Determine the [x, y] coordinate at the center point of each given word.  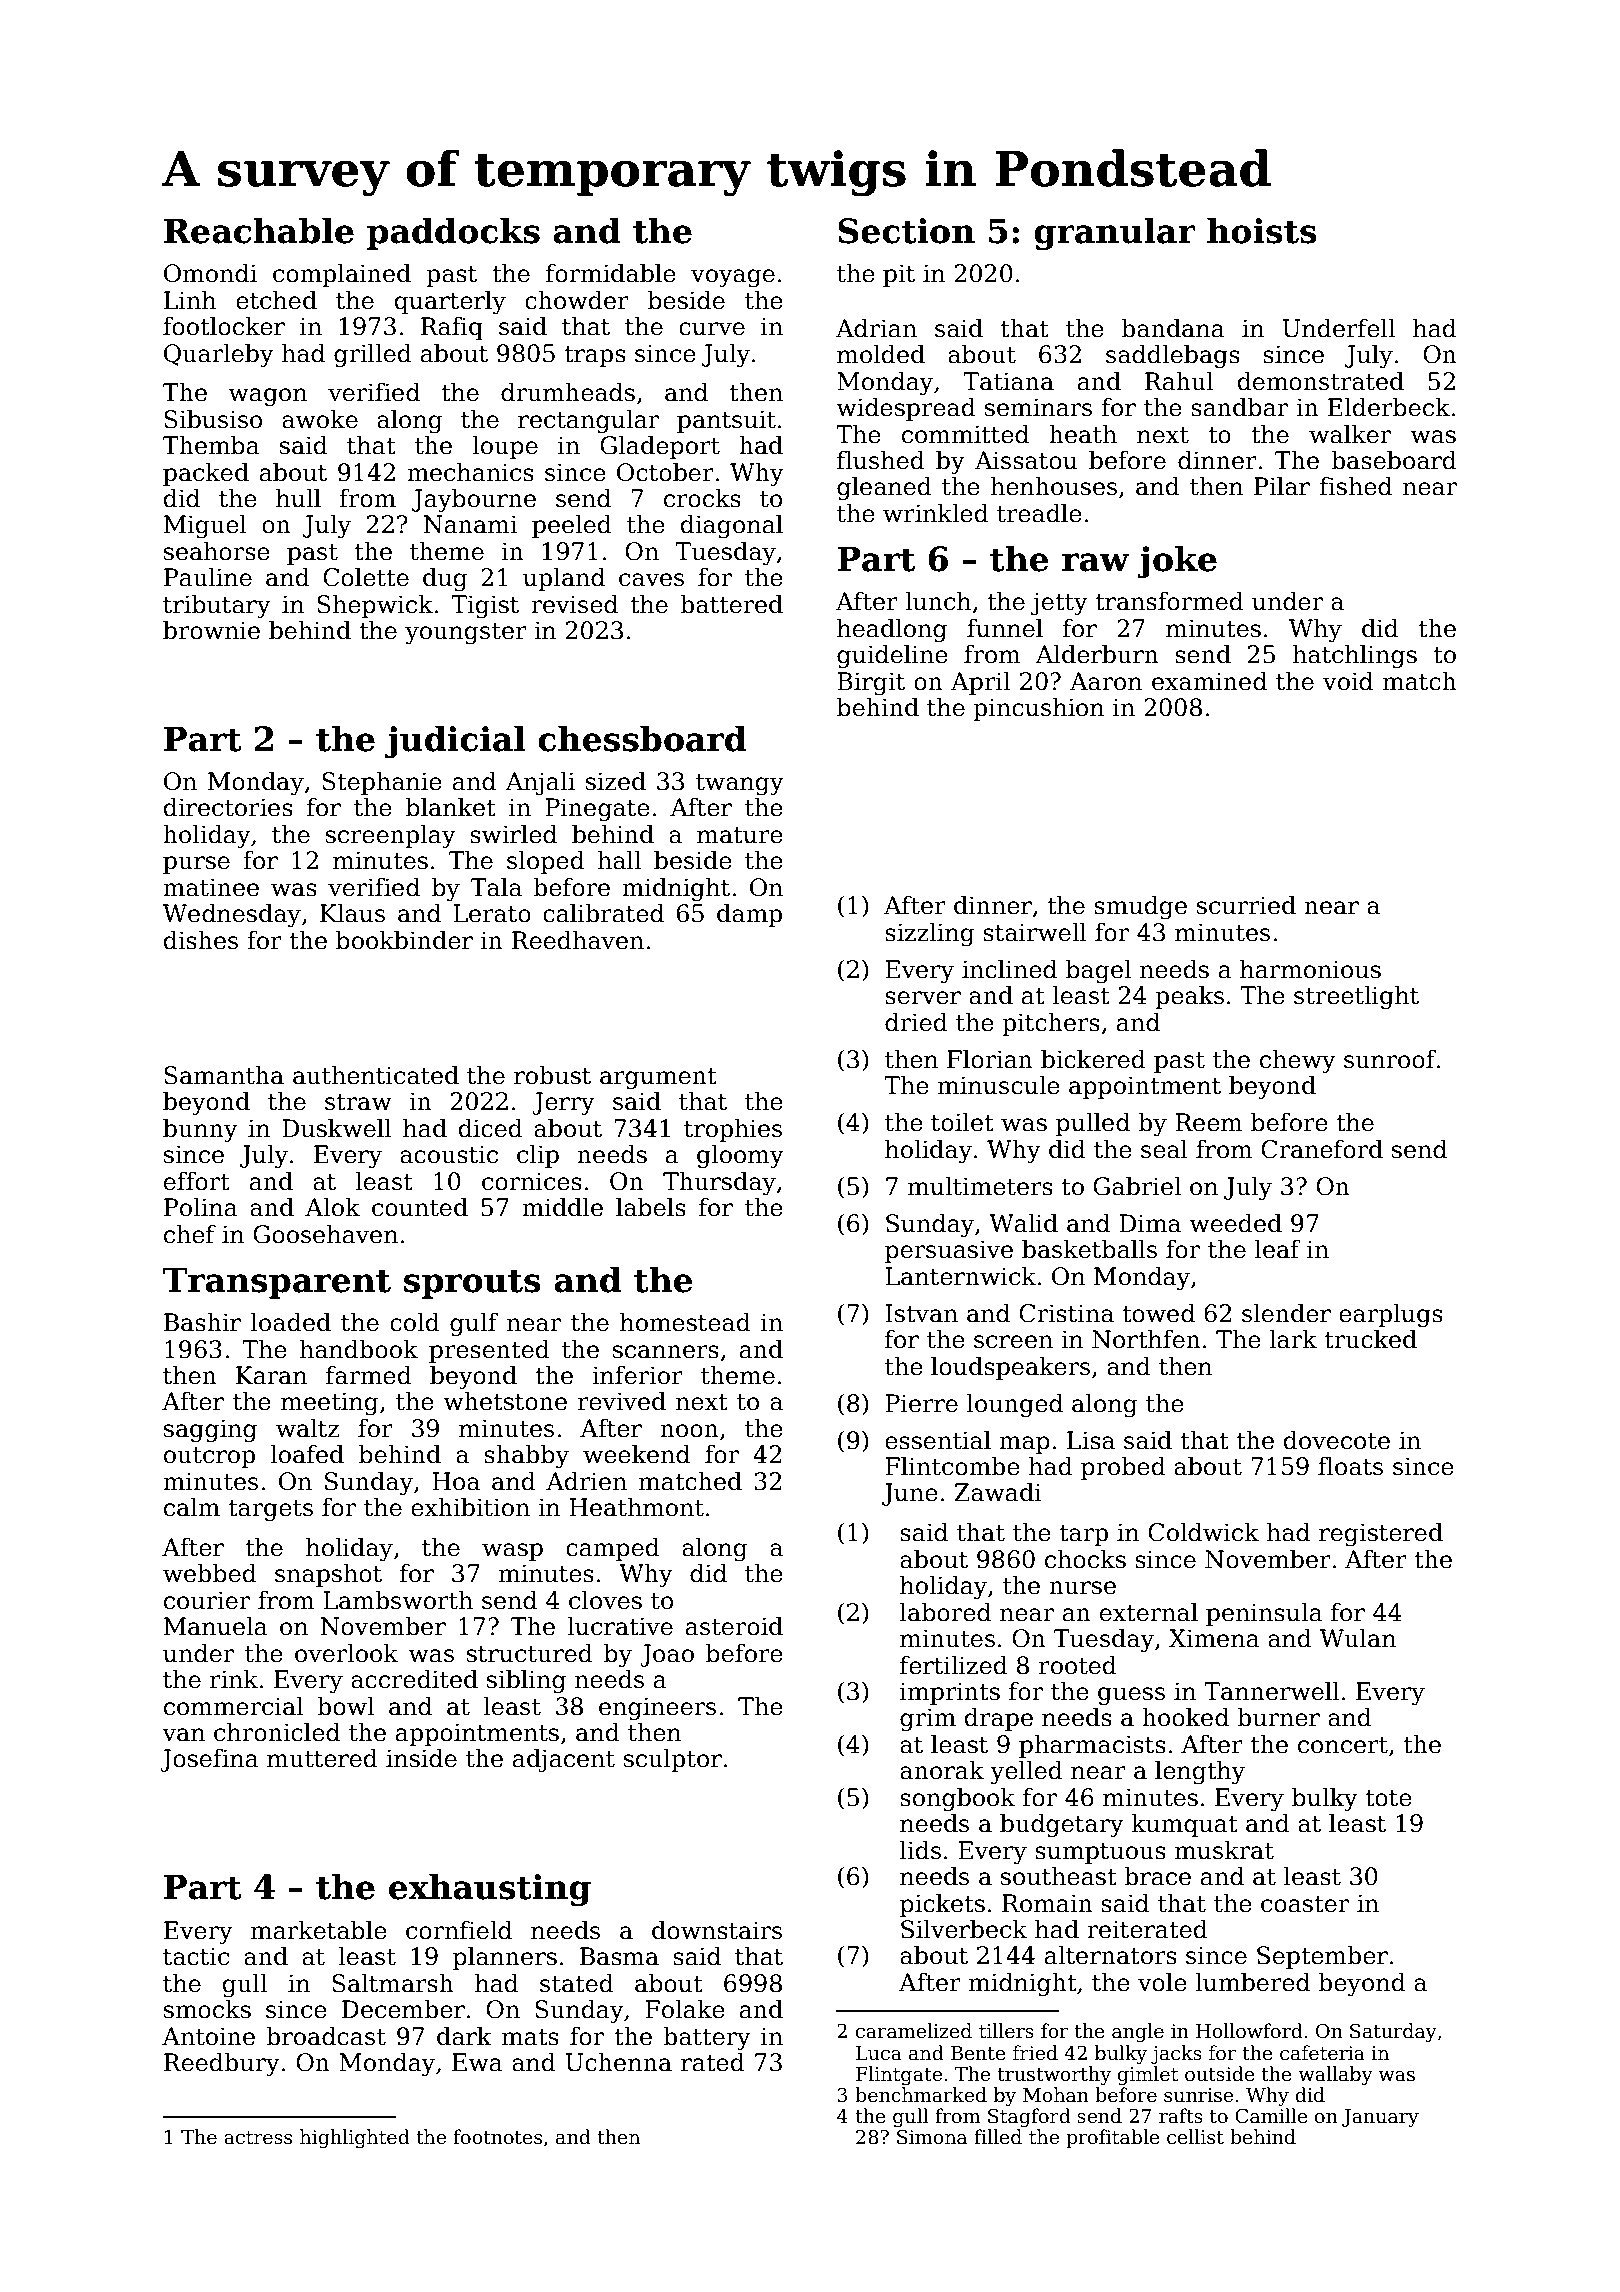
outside [1220, 2074]
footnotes [497, 2137]
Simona [932, 2137]
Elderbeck [1389, 407]
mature [740, 835]
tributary [217, 606]
